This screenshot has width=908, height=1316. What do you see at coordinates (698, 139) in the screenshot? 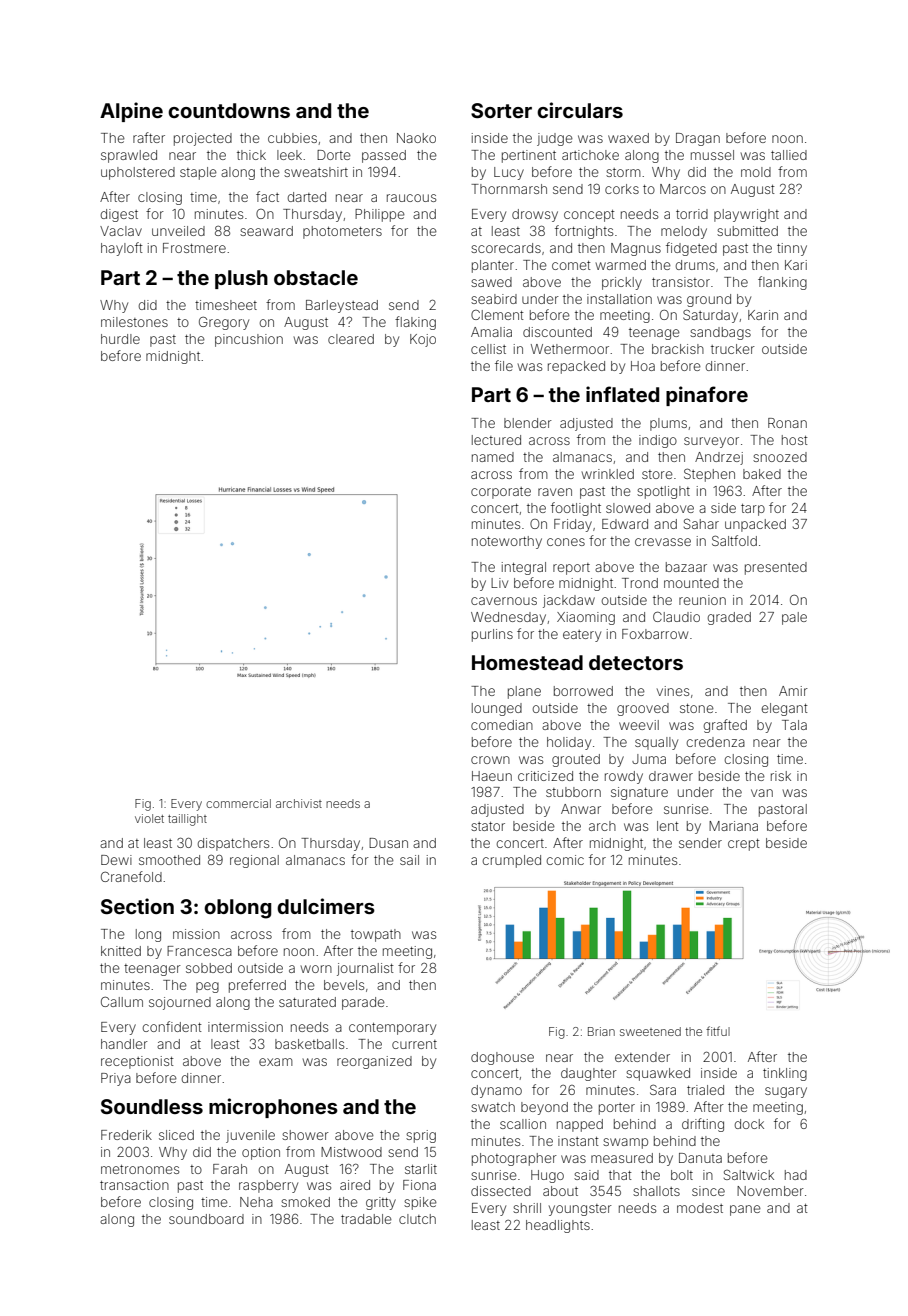
I see `Dragan` at bounding box center [698, 139].
